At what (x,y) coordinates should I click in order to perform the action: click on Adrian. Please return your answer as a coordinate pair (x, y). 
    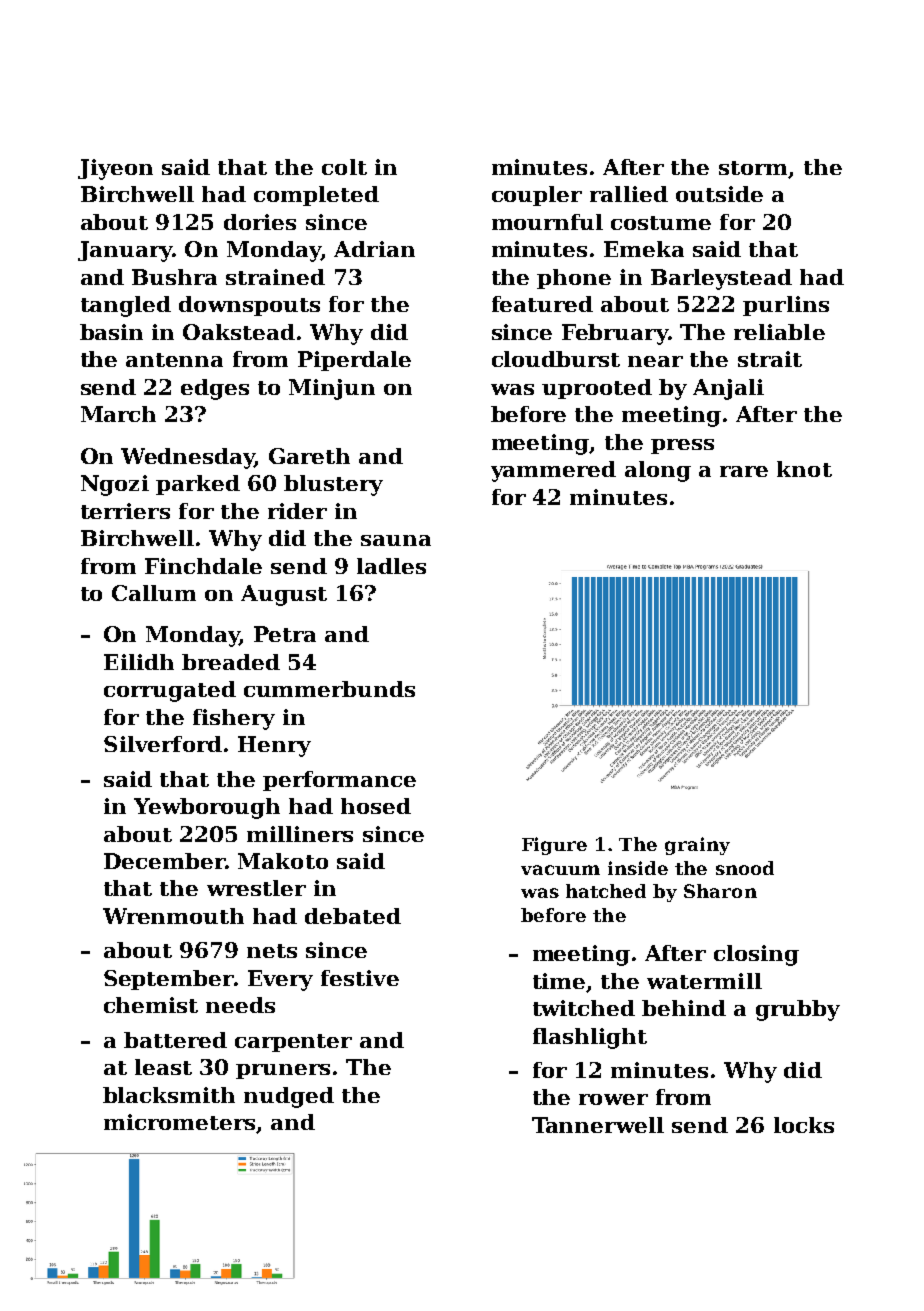
    Looking at the image, I should click on (374, 249).
